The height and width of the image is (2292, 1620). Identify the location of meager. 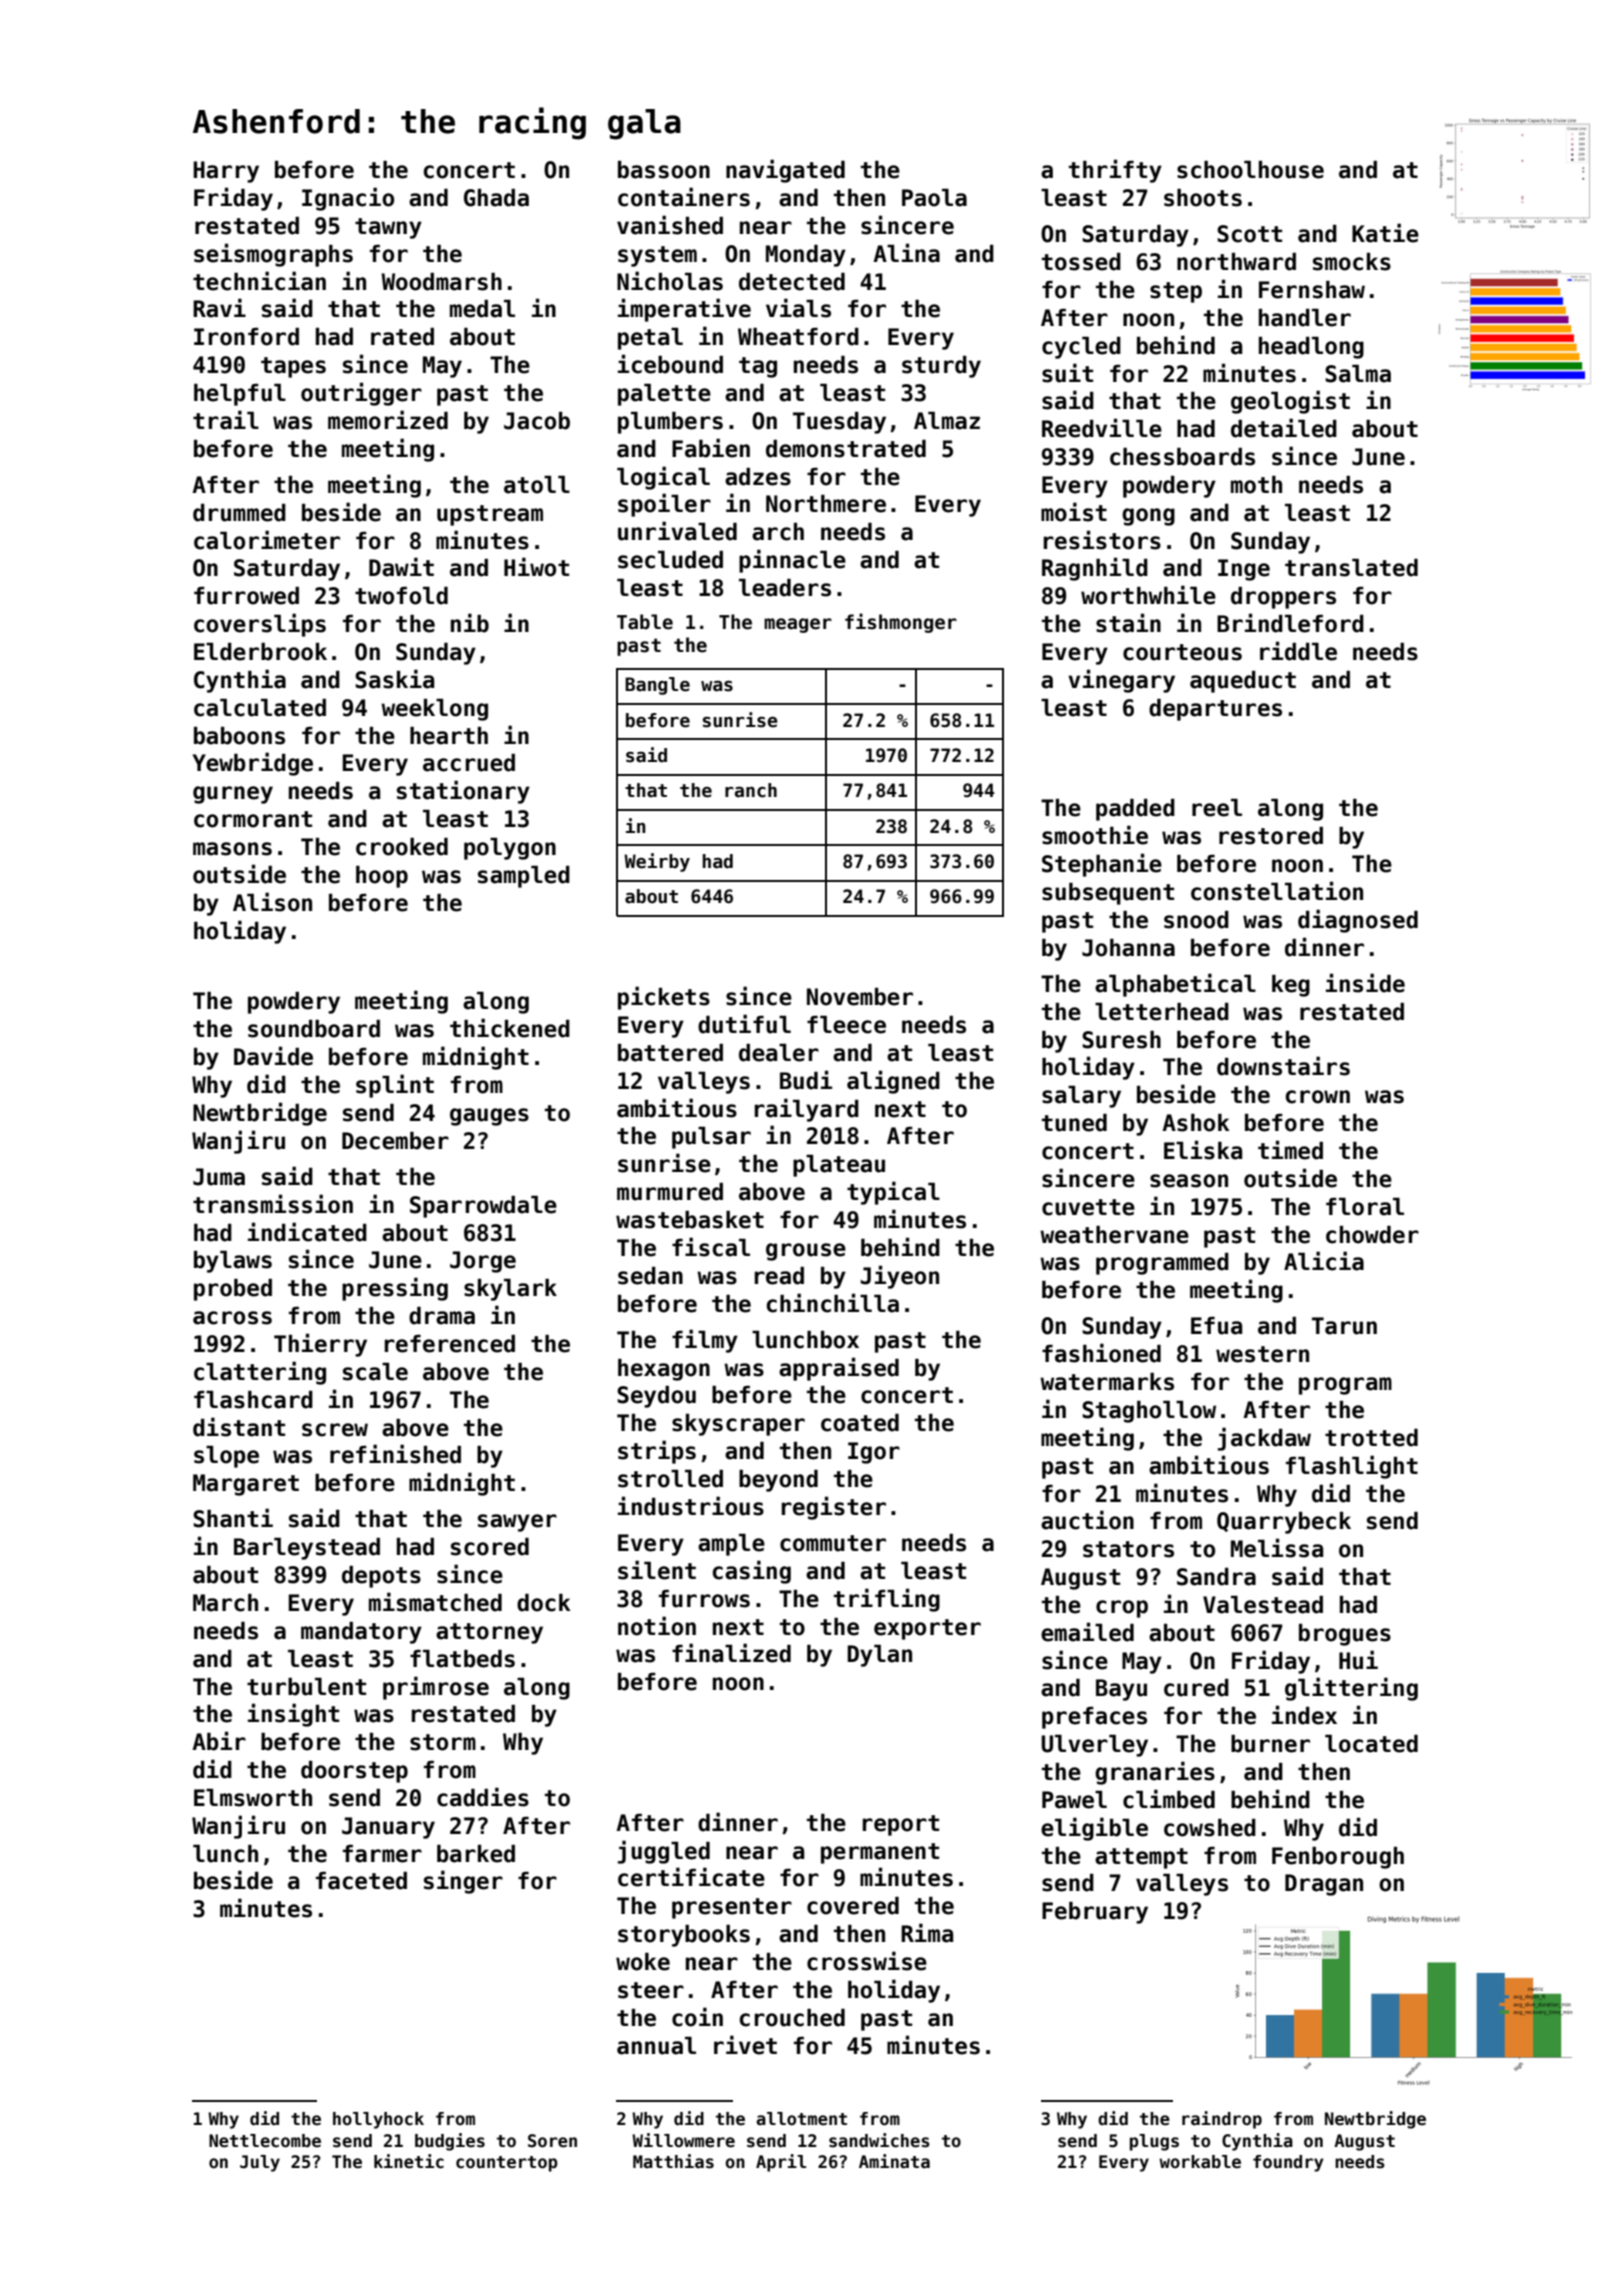
(798, 625).
